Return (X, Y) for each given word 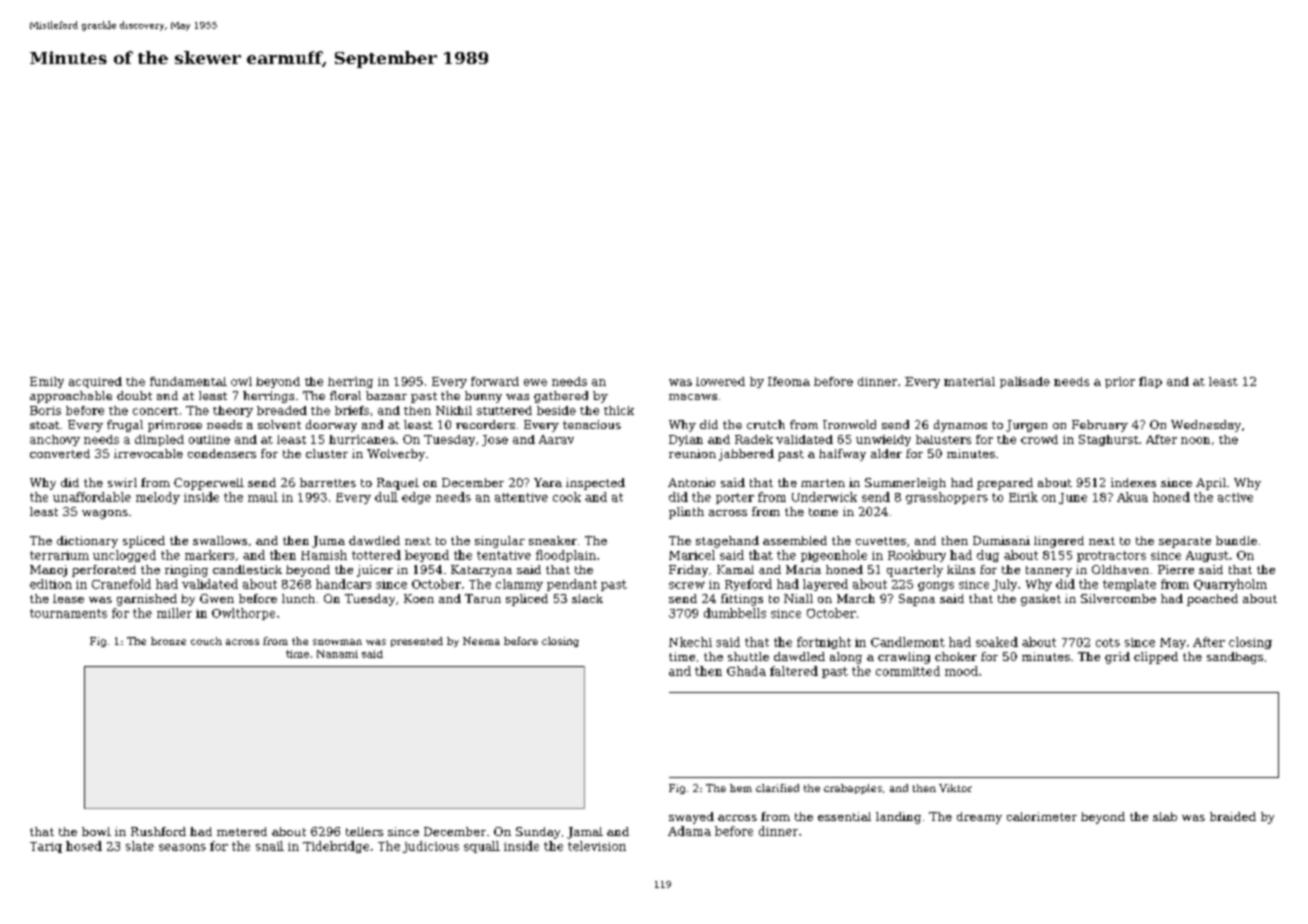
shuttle (748, 656)
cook (567, 497)
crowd (1039, 439)
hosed (84, 846)
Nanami (337, 654)
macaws (693, 397)
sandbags (1235, 658)
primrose (175, 426)
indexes (1133, 482)
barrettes (328, 482)
